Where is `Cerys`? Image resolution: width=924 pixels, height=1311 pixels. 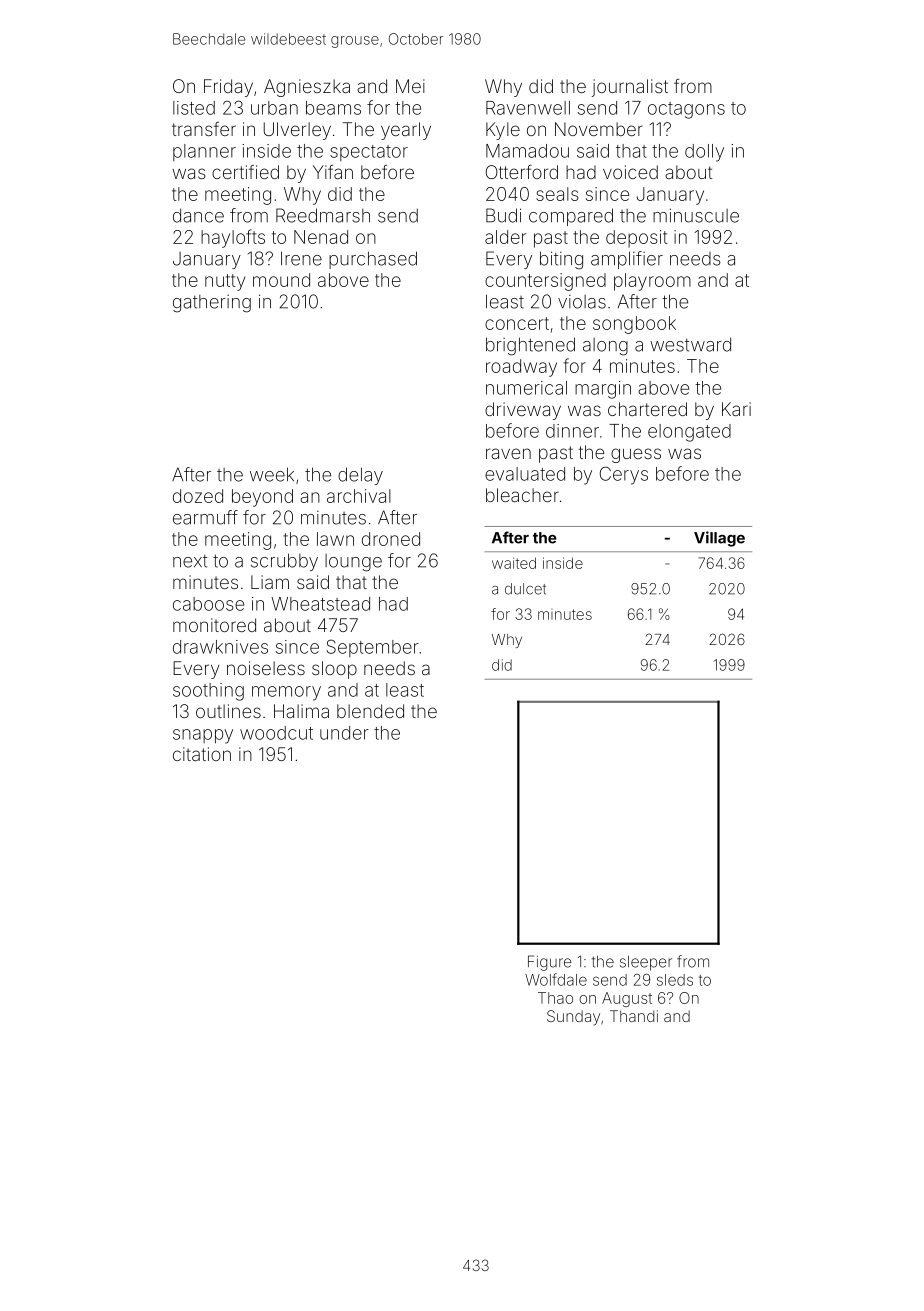
Cerys is located at coordinates (624, 475).
